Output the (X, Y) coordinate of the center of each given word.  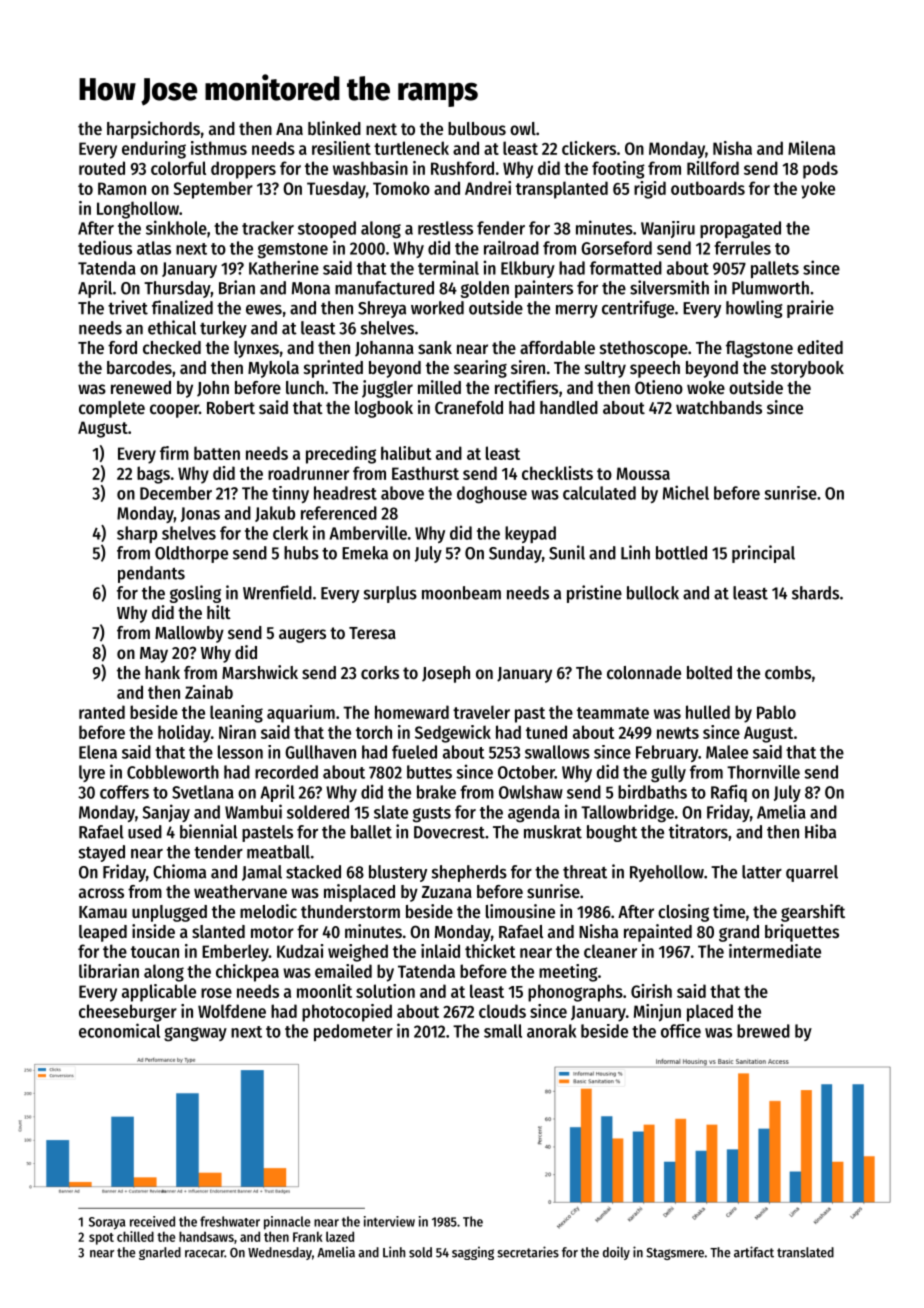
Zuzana (447, 892)
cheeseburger (128, 1013)
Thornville (763, 772)
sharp (137, 534)
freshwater (230, 1221)
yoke (818, 190)
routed (102, 168)
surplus (390, 594)
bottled (681, 553)
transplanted (562, 190)
